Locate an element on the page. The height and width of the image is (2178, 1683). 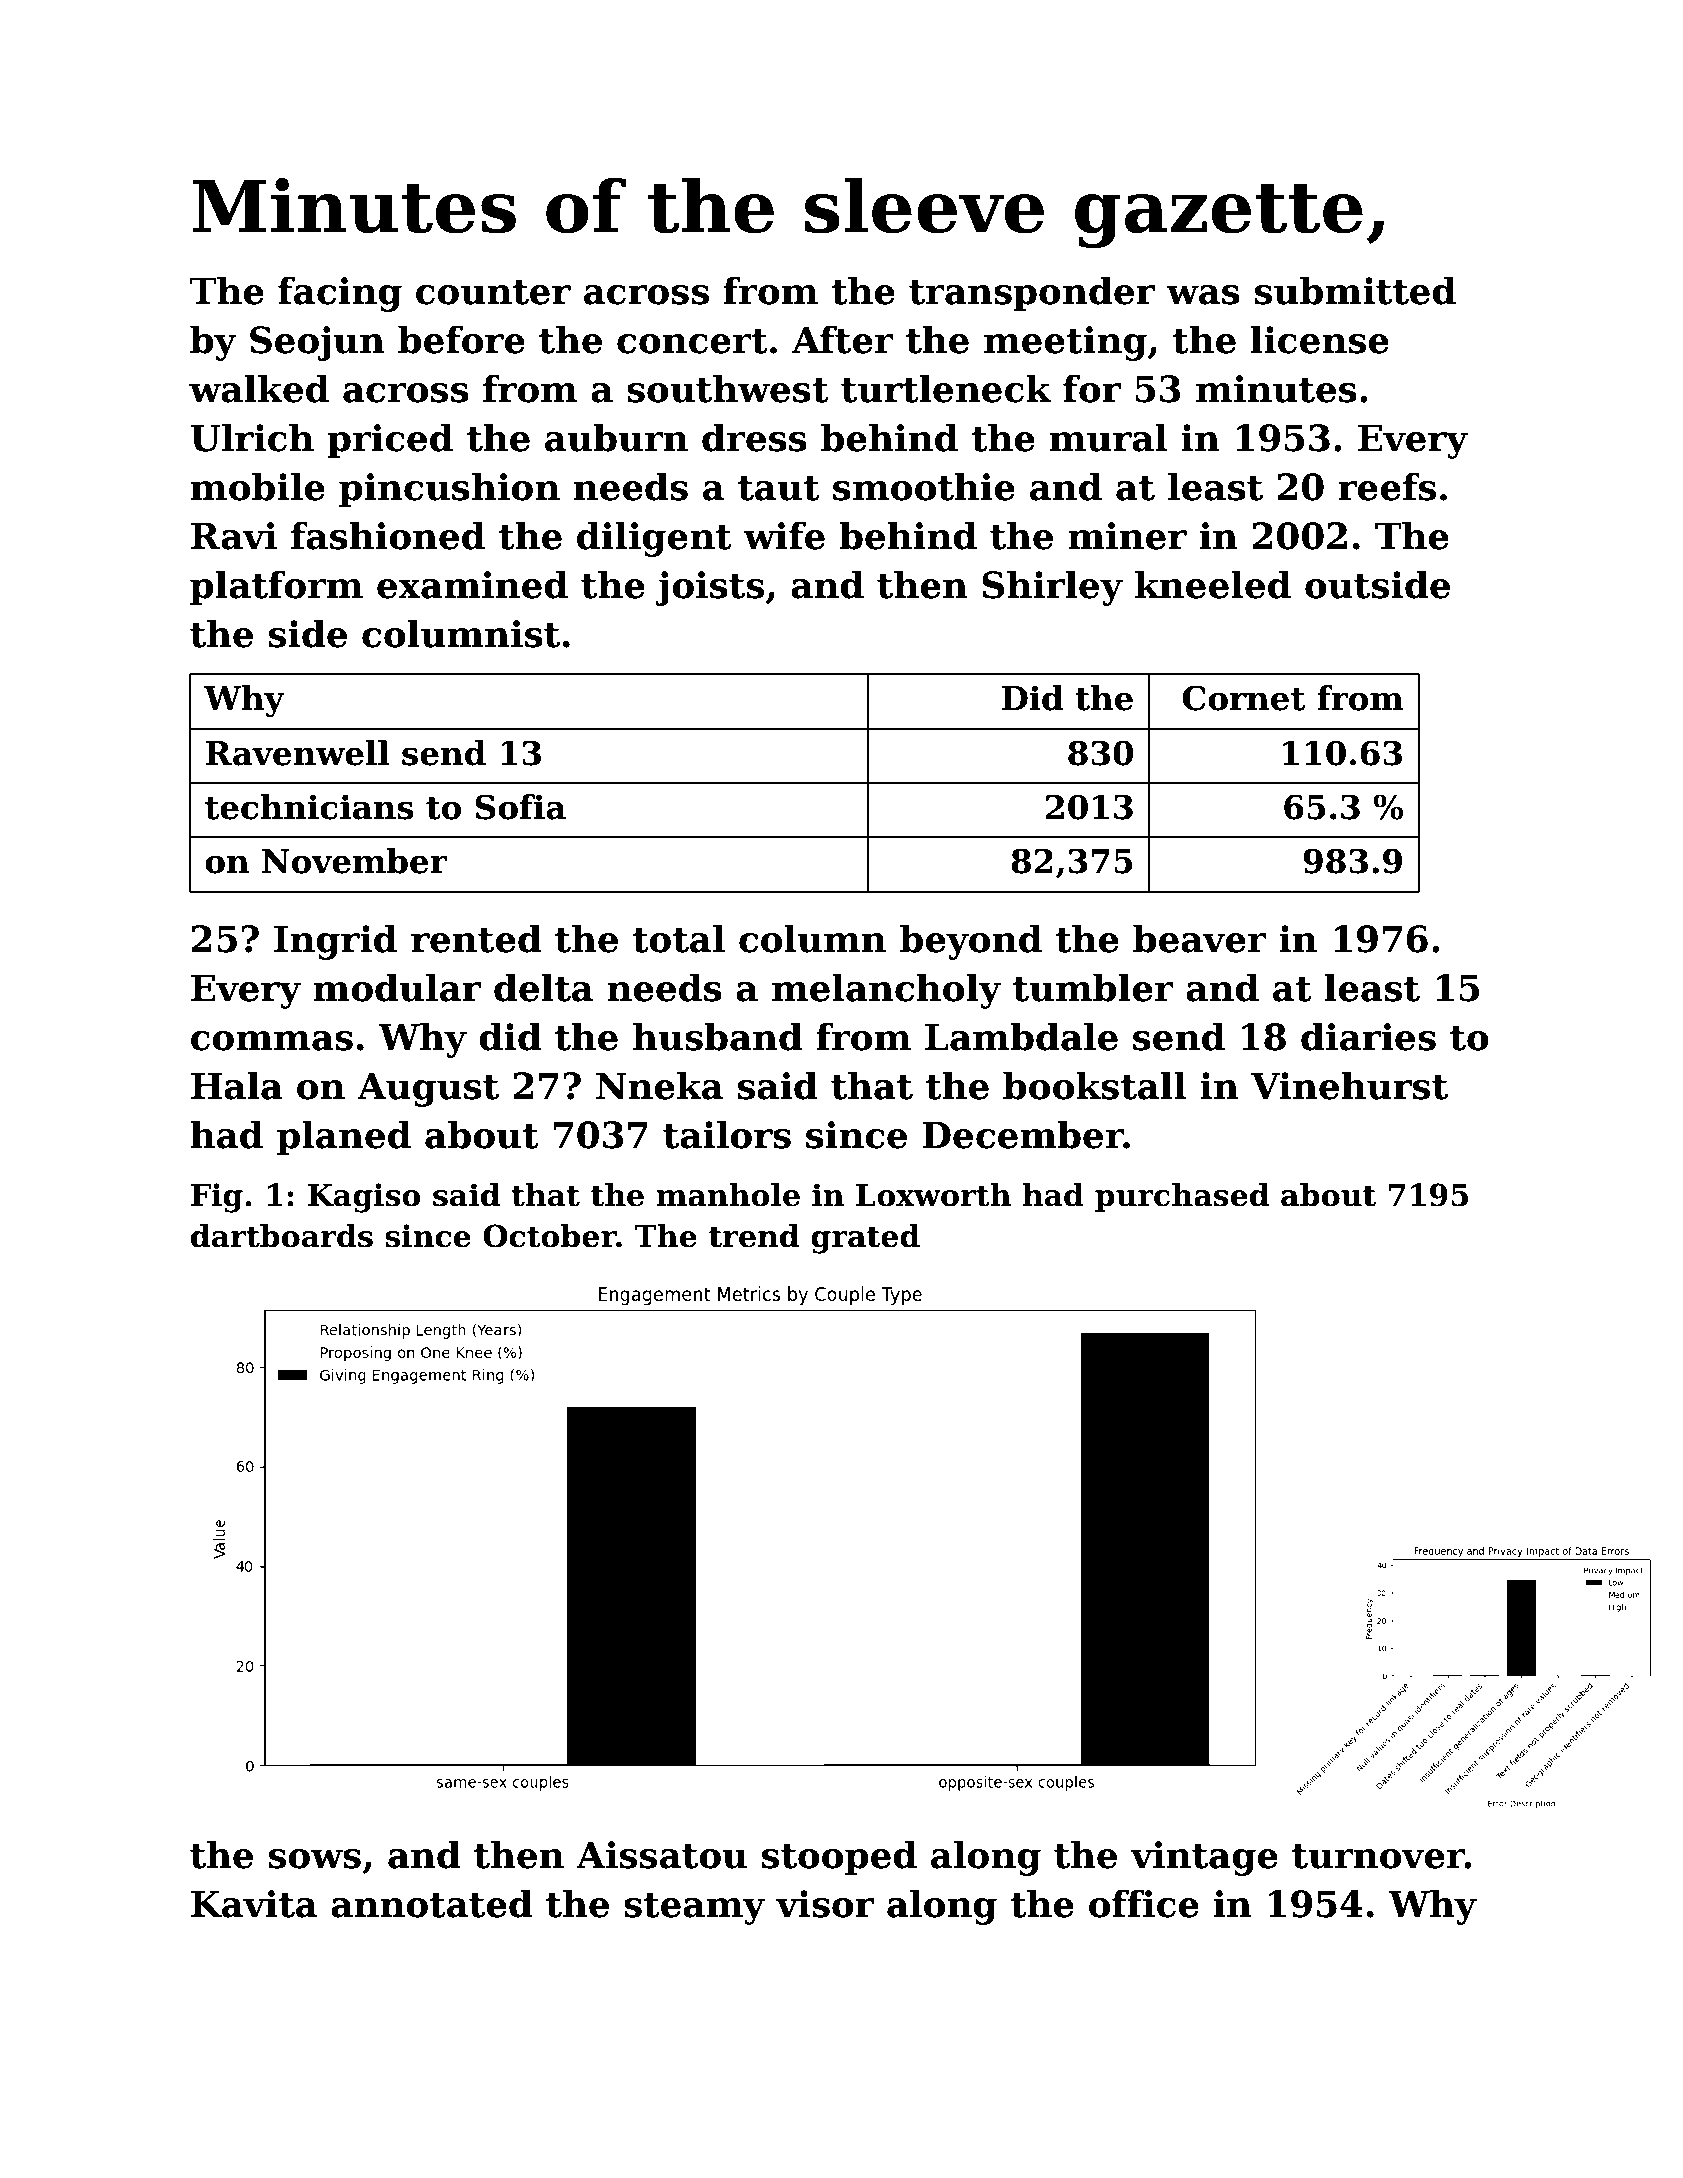
visor is located at coordinates (825, 1904).
